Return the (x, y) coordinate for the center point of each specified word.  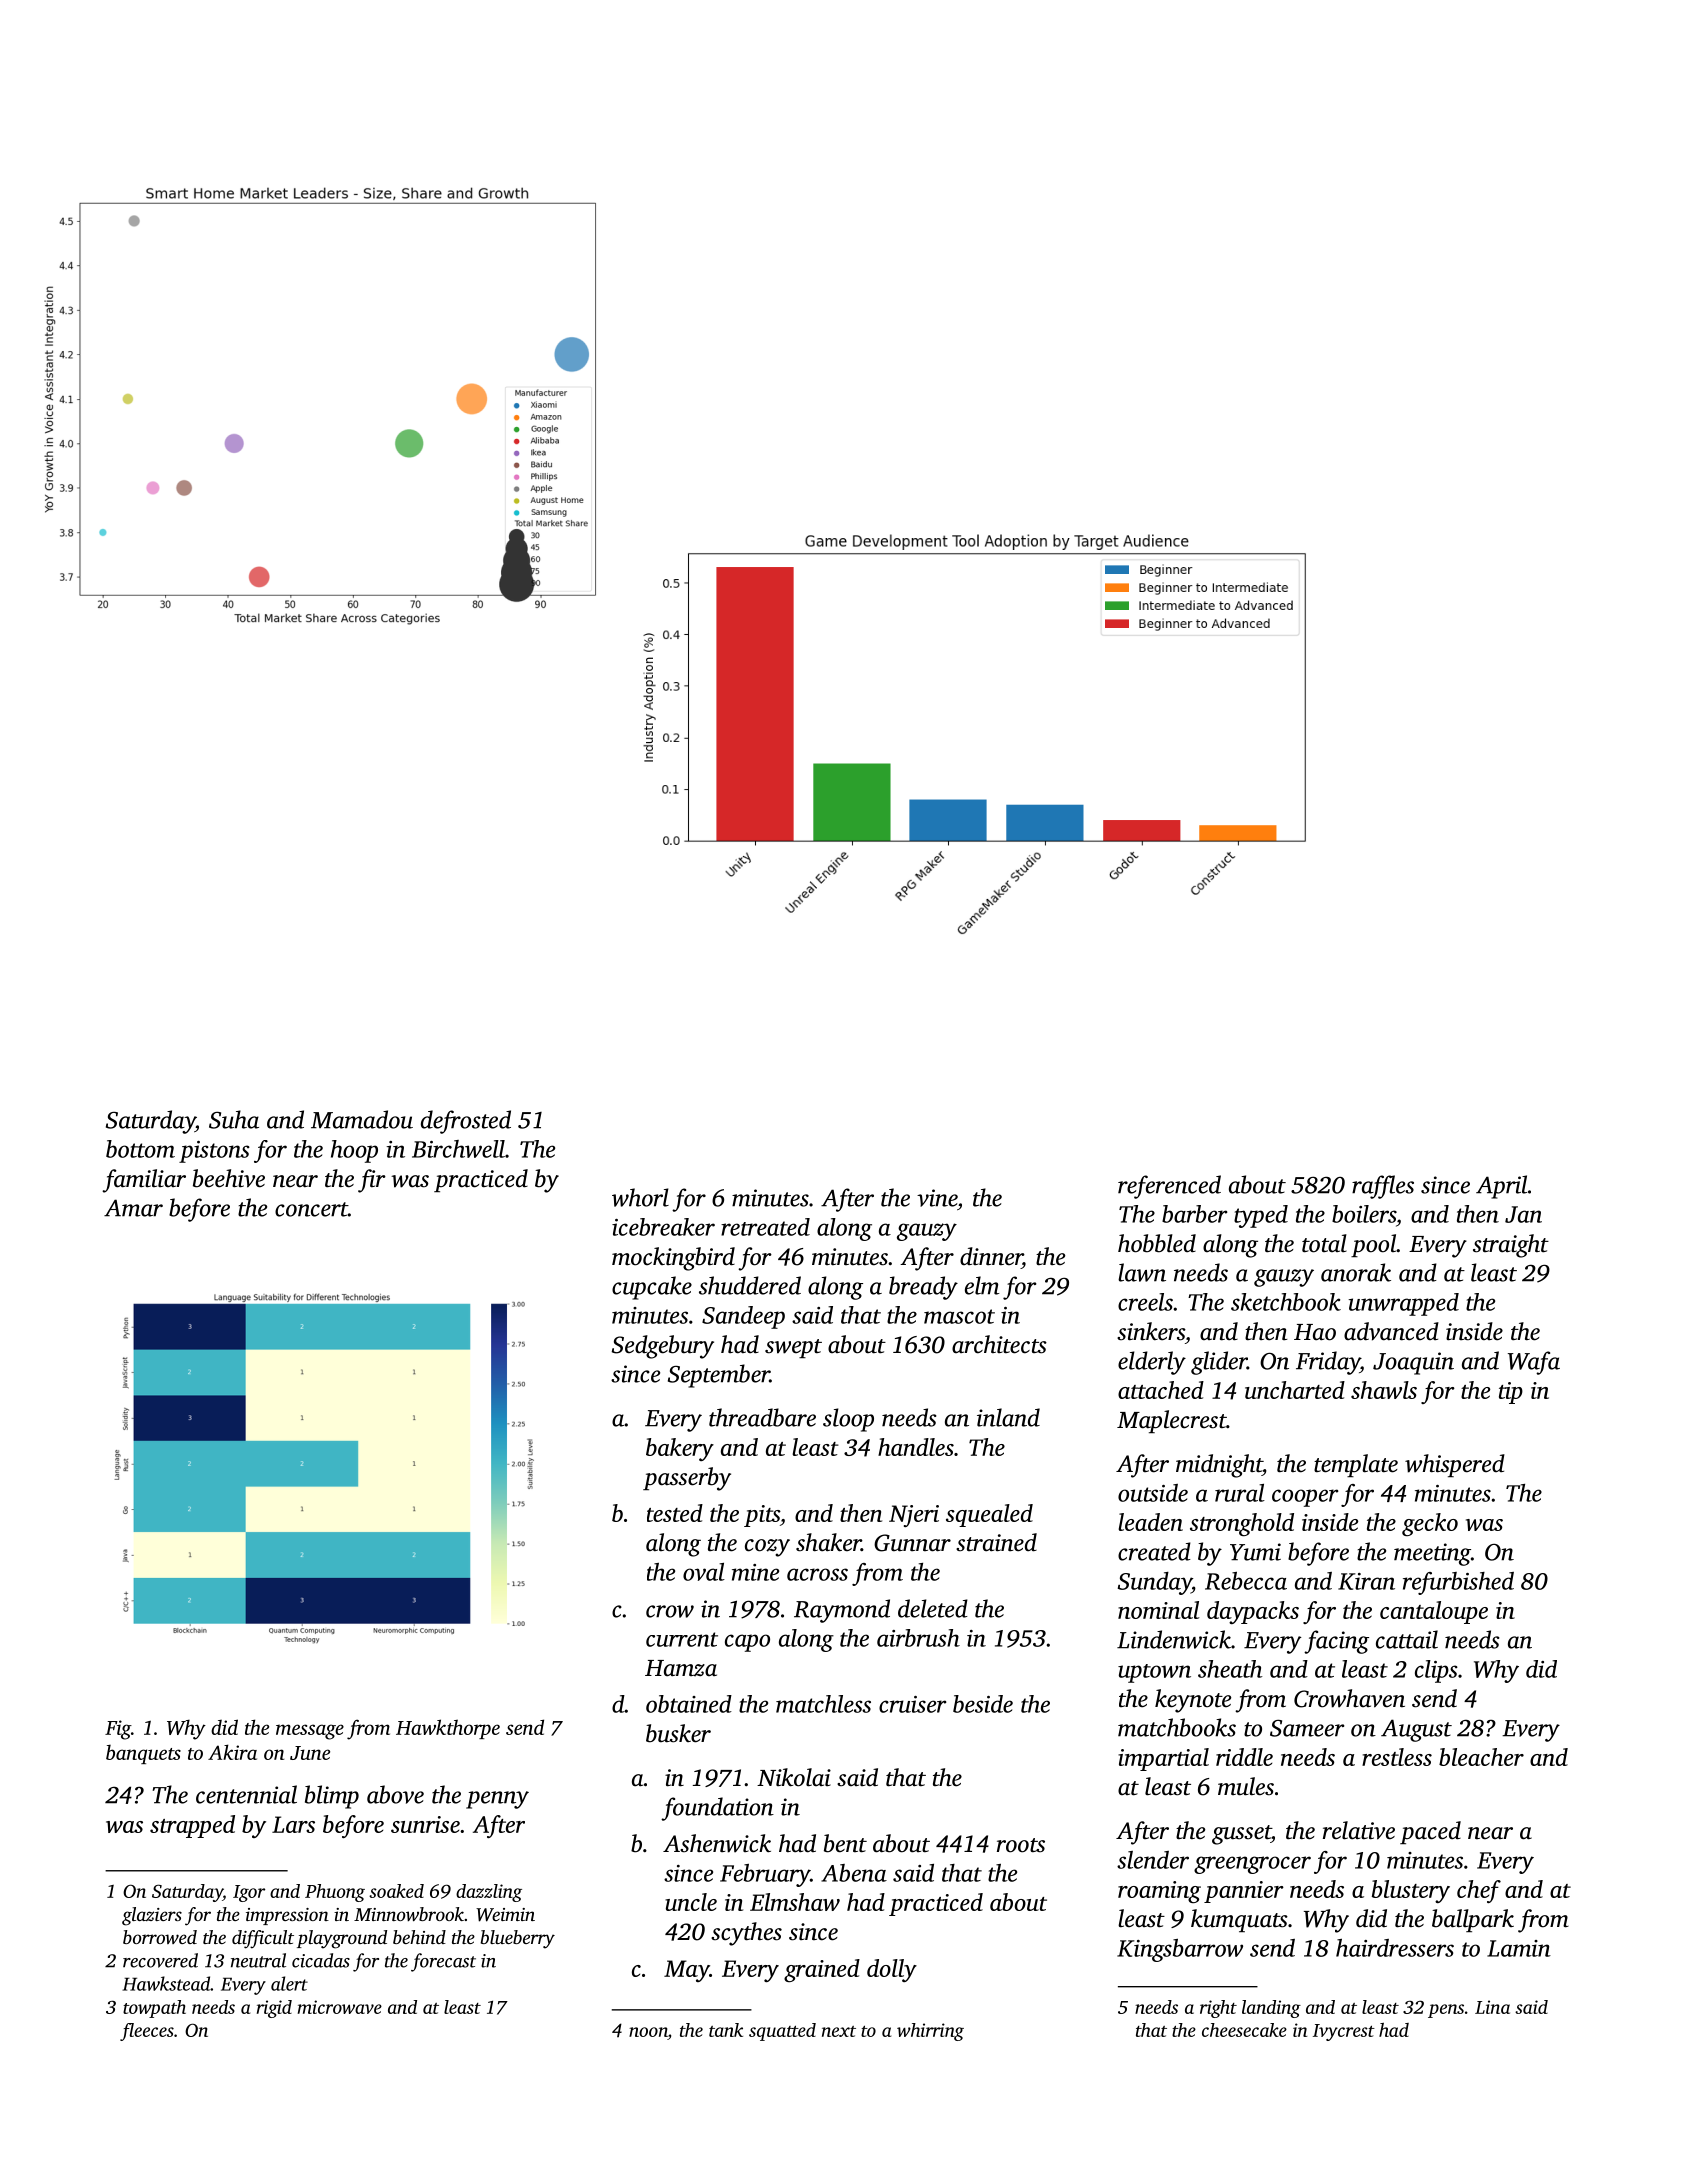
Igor (249, 1893)
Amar (133, 1208)
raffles (1383, 1187)
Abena (854, 1873)
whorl (640, 1197)
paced (1430, 1832)
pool (1374, 1245)
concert (311, 1209)
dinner (991, 1256)
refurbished (1458, 1583)
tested (675, 1513)
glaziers (152, 1916)
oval (704, 1572)
